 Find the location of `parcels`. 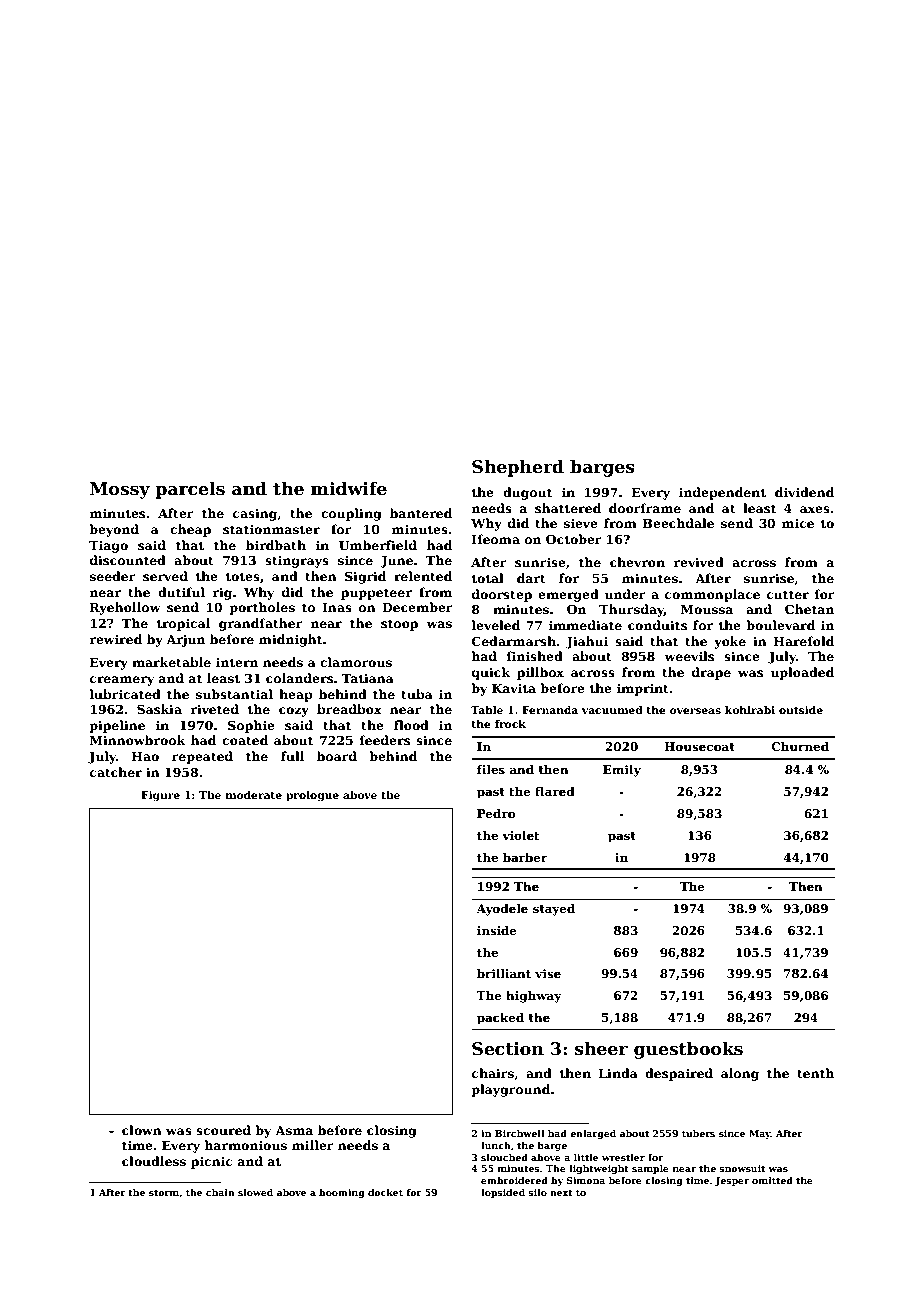

parcels is located at coordinates (190, 490).
